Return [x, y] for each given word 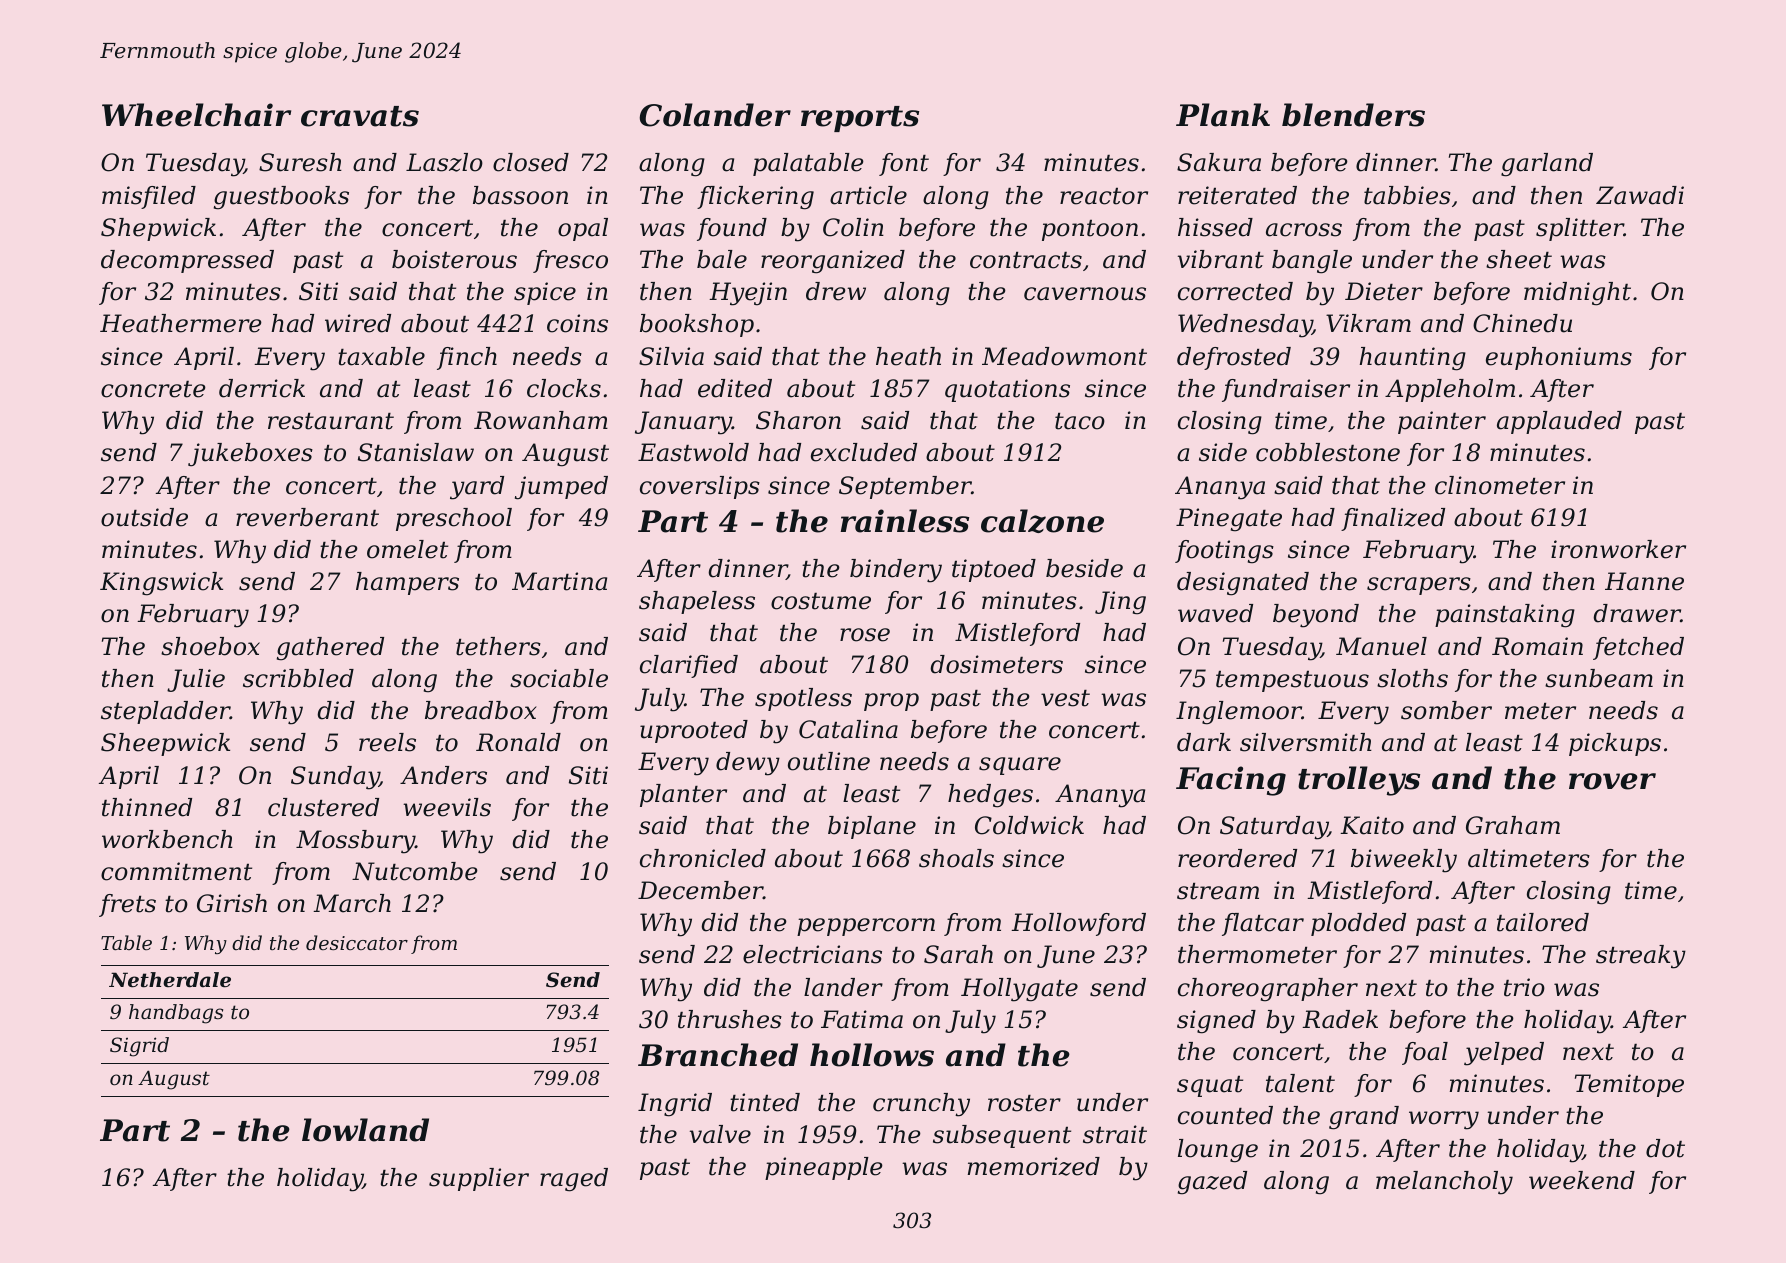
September [905, 487]
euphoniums [1559, 358]
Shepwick [158, 229]
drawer [1637, 613]
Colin [853, 227]
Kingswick [161, 584]
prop [891, 702]
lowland [365, 1130]
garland [1547, 165]
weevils [447, 807]
